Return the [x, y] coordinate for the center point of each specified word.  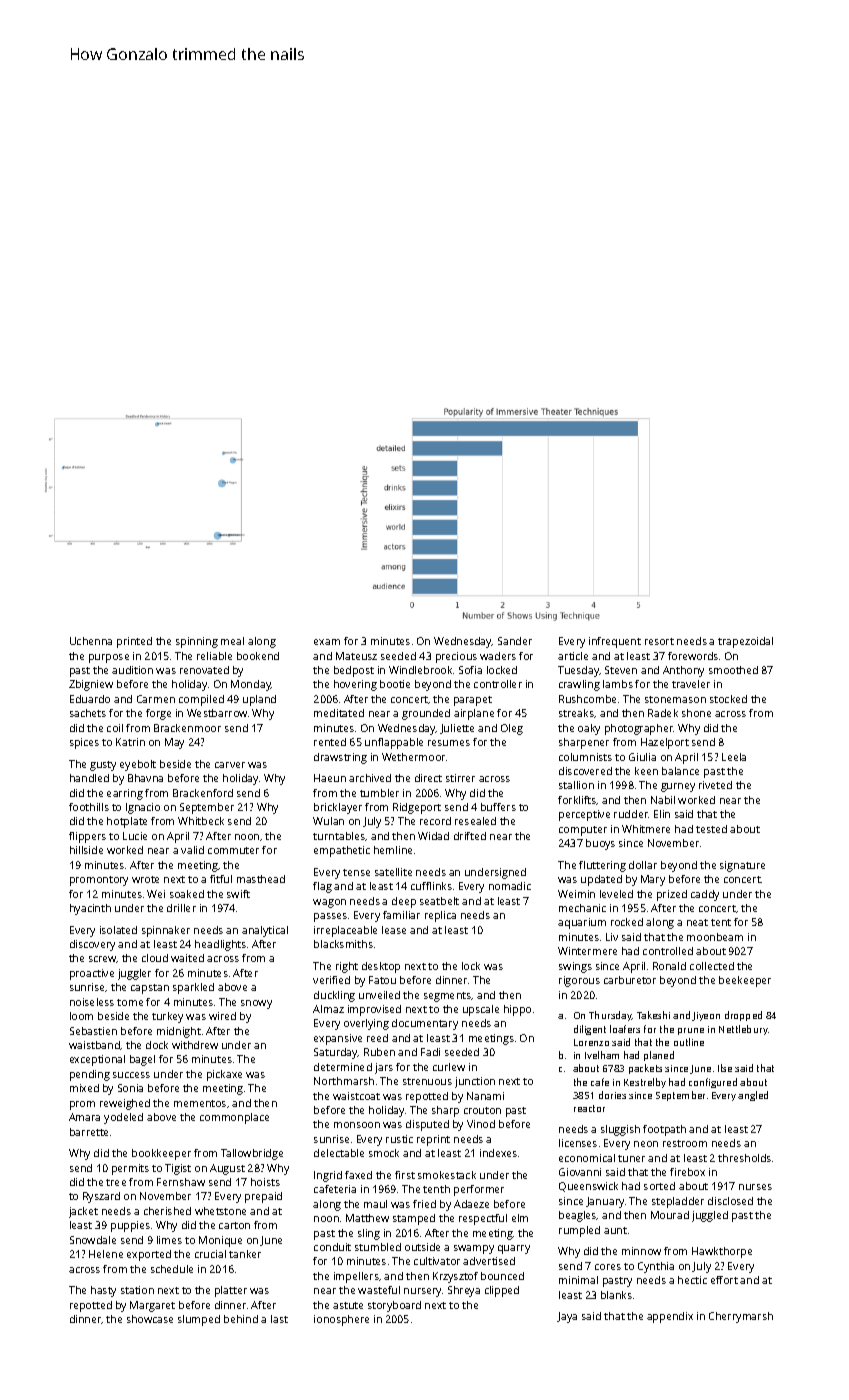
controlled [668, 951]
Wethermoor [413, 757]
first [405, 1175]
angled [753, 1096]
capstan [150, 989]
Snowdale [93, 1240]
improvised [374, 1010]
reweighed [125, 1104]
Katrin [130, 742]
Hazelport [665, 743]
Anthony [683, 671]
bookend [258, 656]
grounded [426, 714]
